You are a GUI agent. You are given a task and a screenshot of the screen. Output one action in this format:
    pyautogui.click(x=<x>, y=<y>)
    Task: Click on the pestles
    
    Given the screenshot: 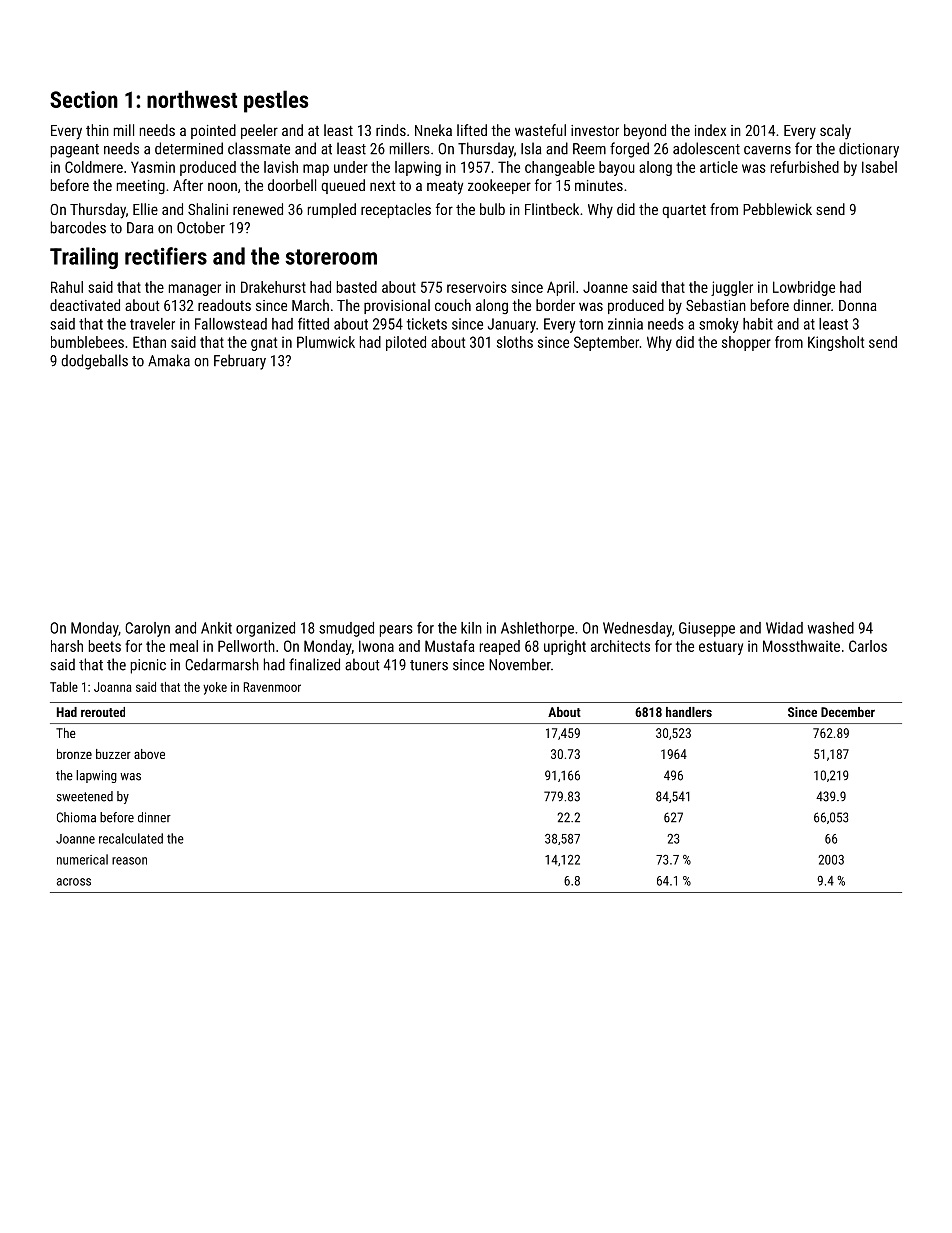 What is the action you would take?
    pyautogui.click(x=276, y=101)
